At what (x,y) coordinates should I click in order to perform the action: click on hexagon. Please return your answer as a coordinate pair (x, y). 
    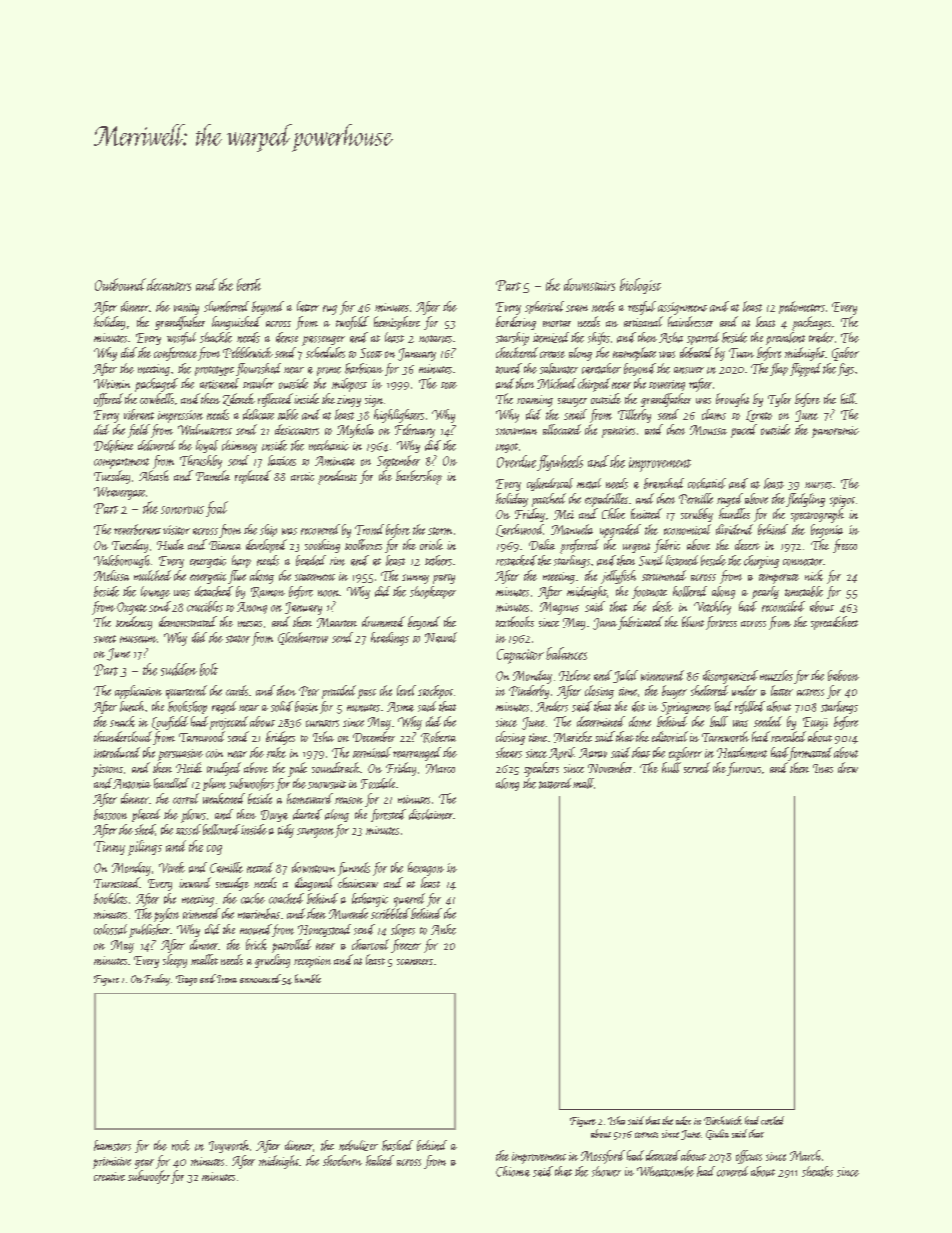
    Looking at the image, I should click on (426, 869).
